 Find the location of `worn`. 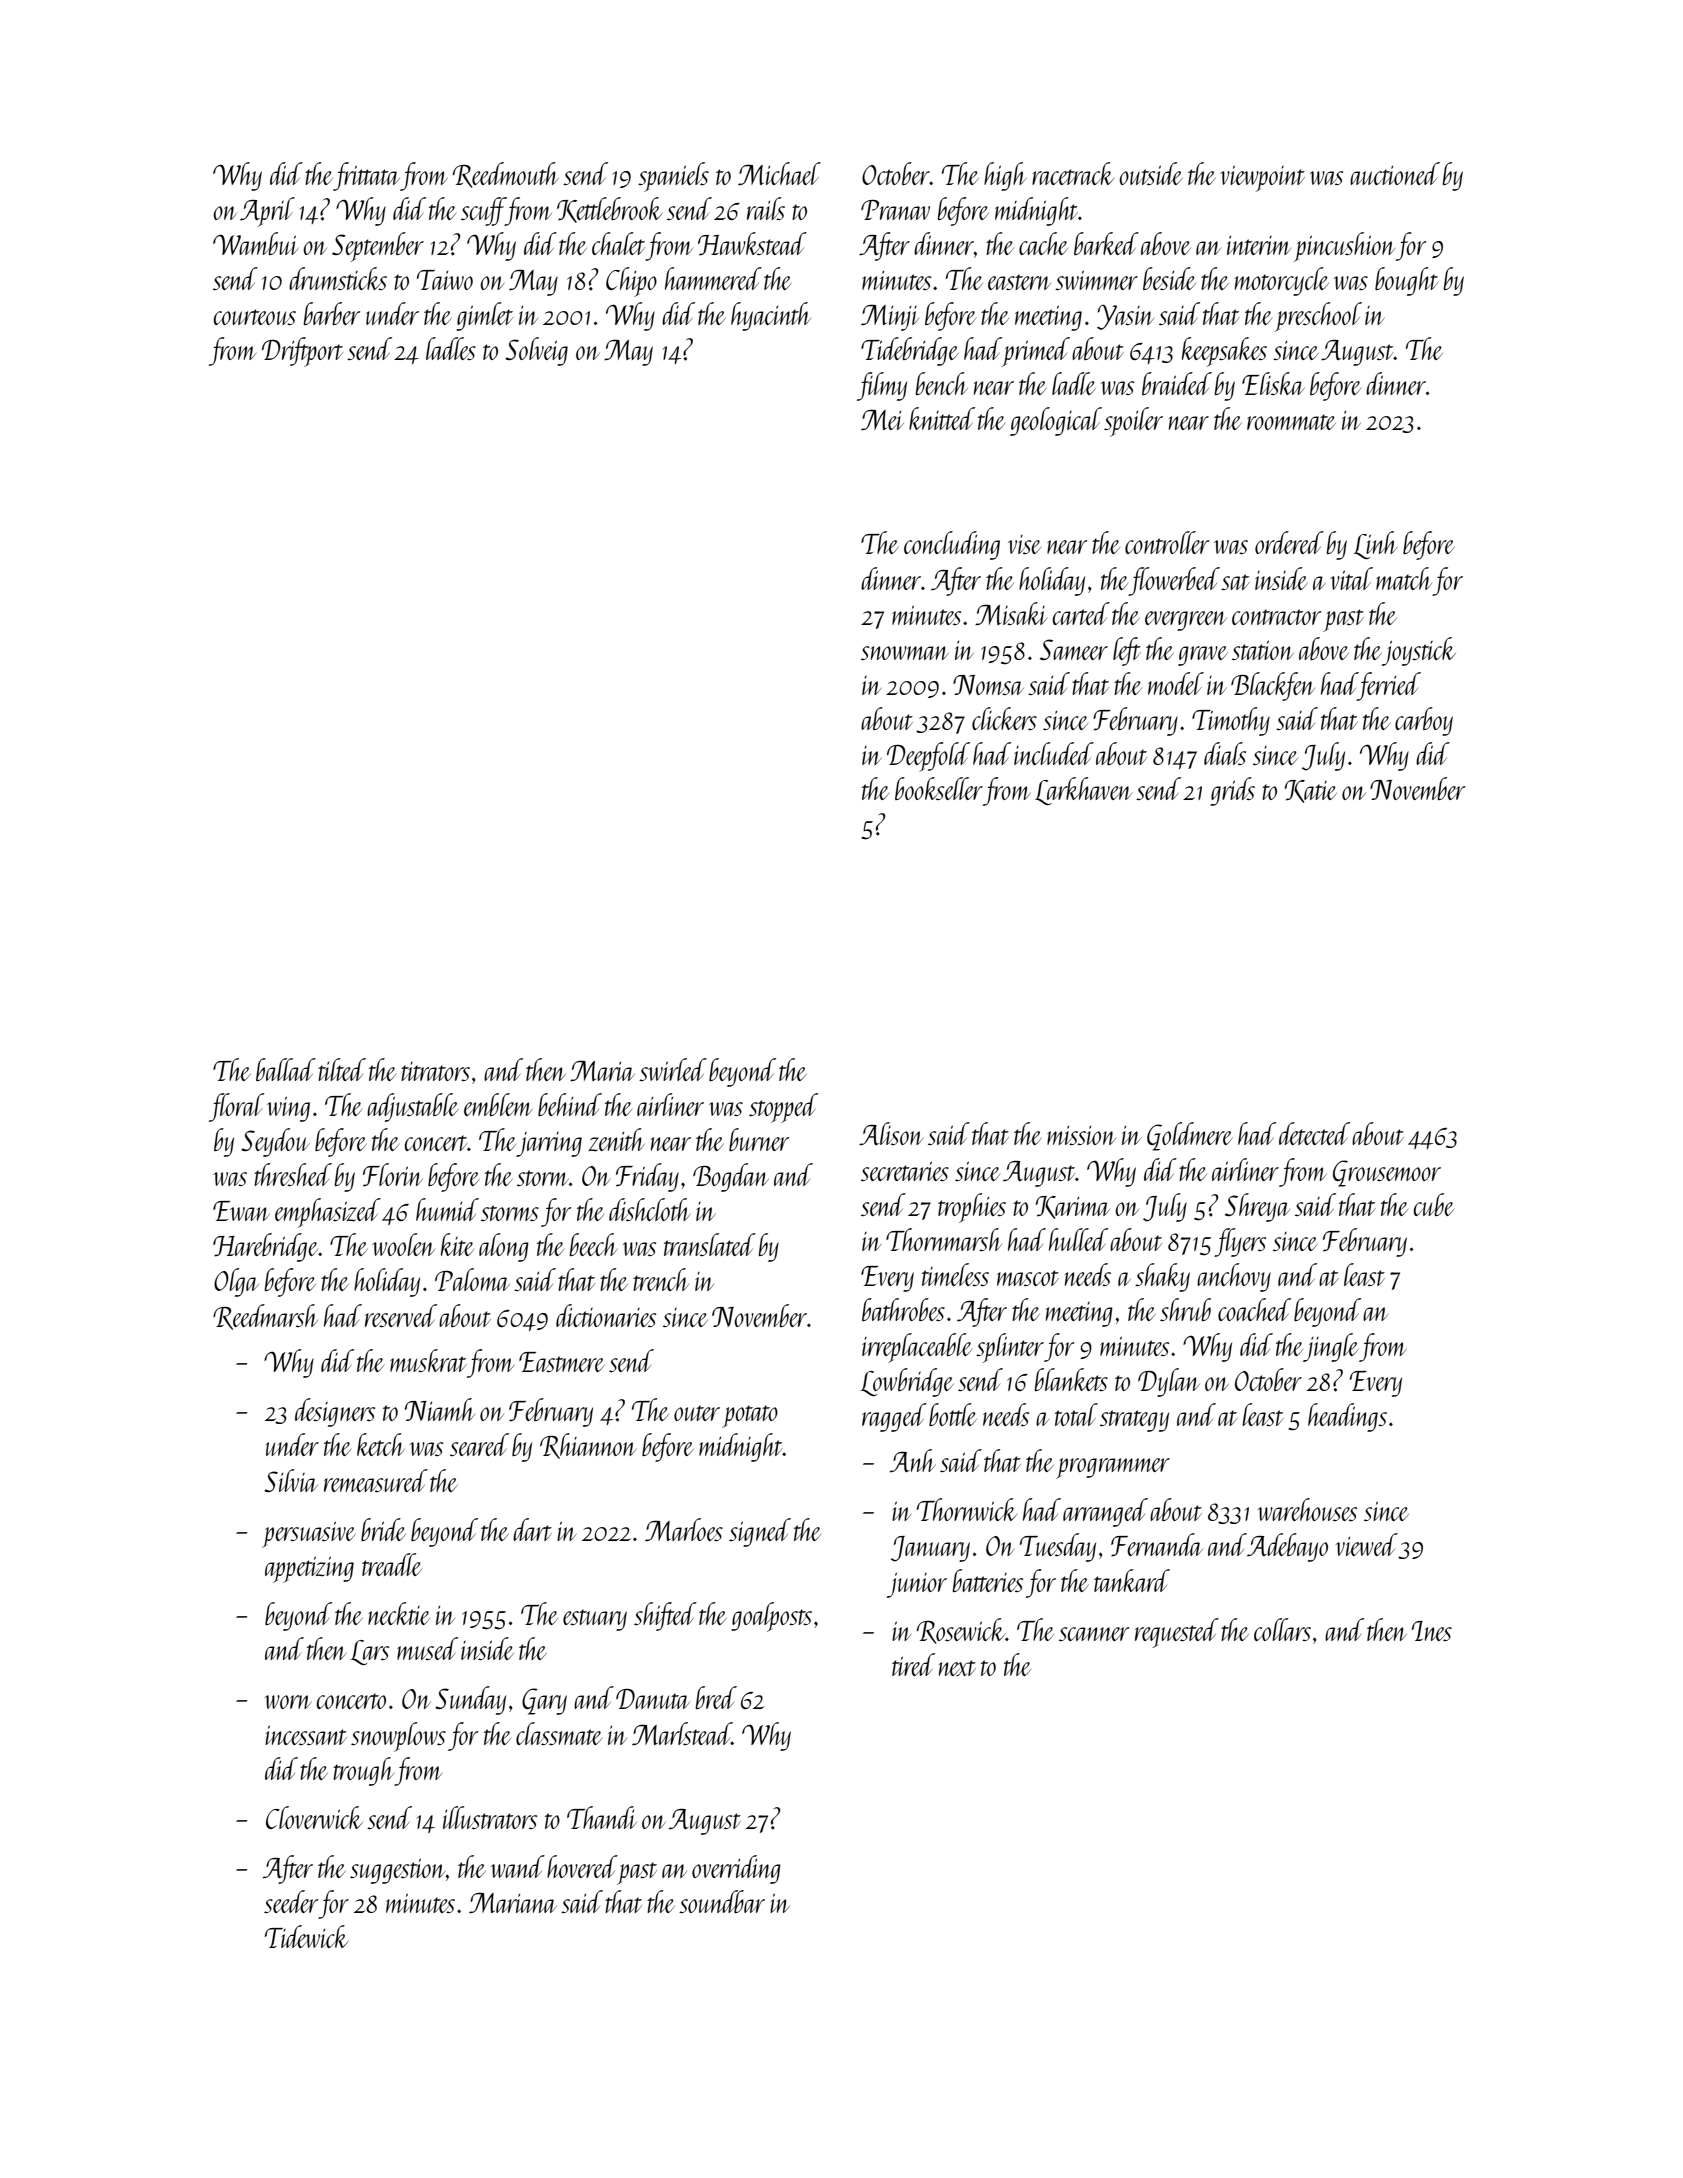

worn is located at coordinates (288, 1702).
